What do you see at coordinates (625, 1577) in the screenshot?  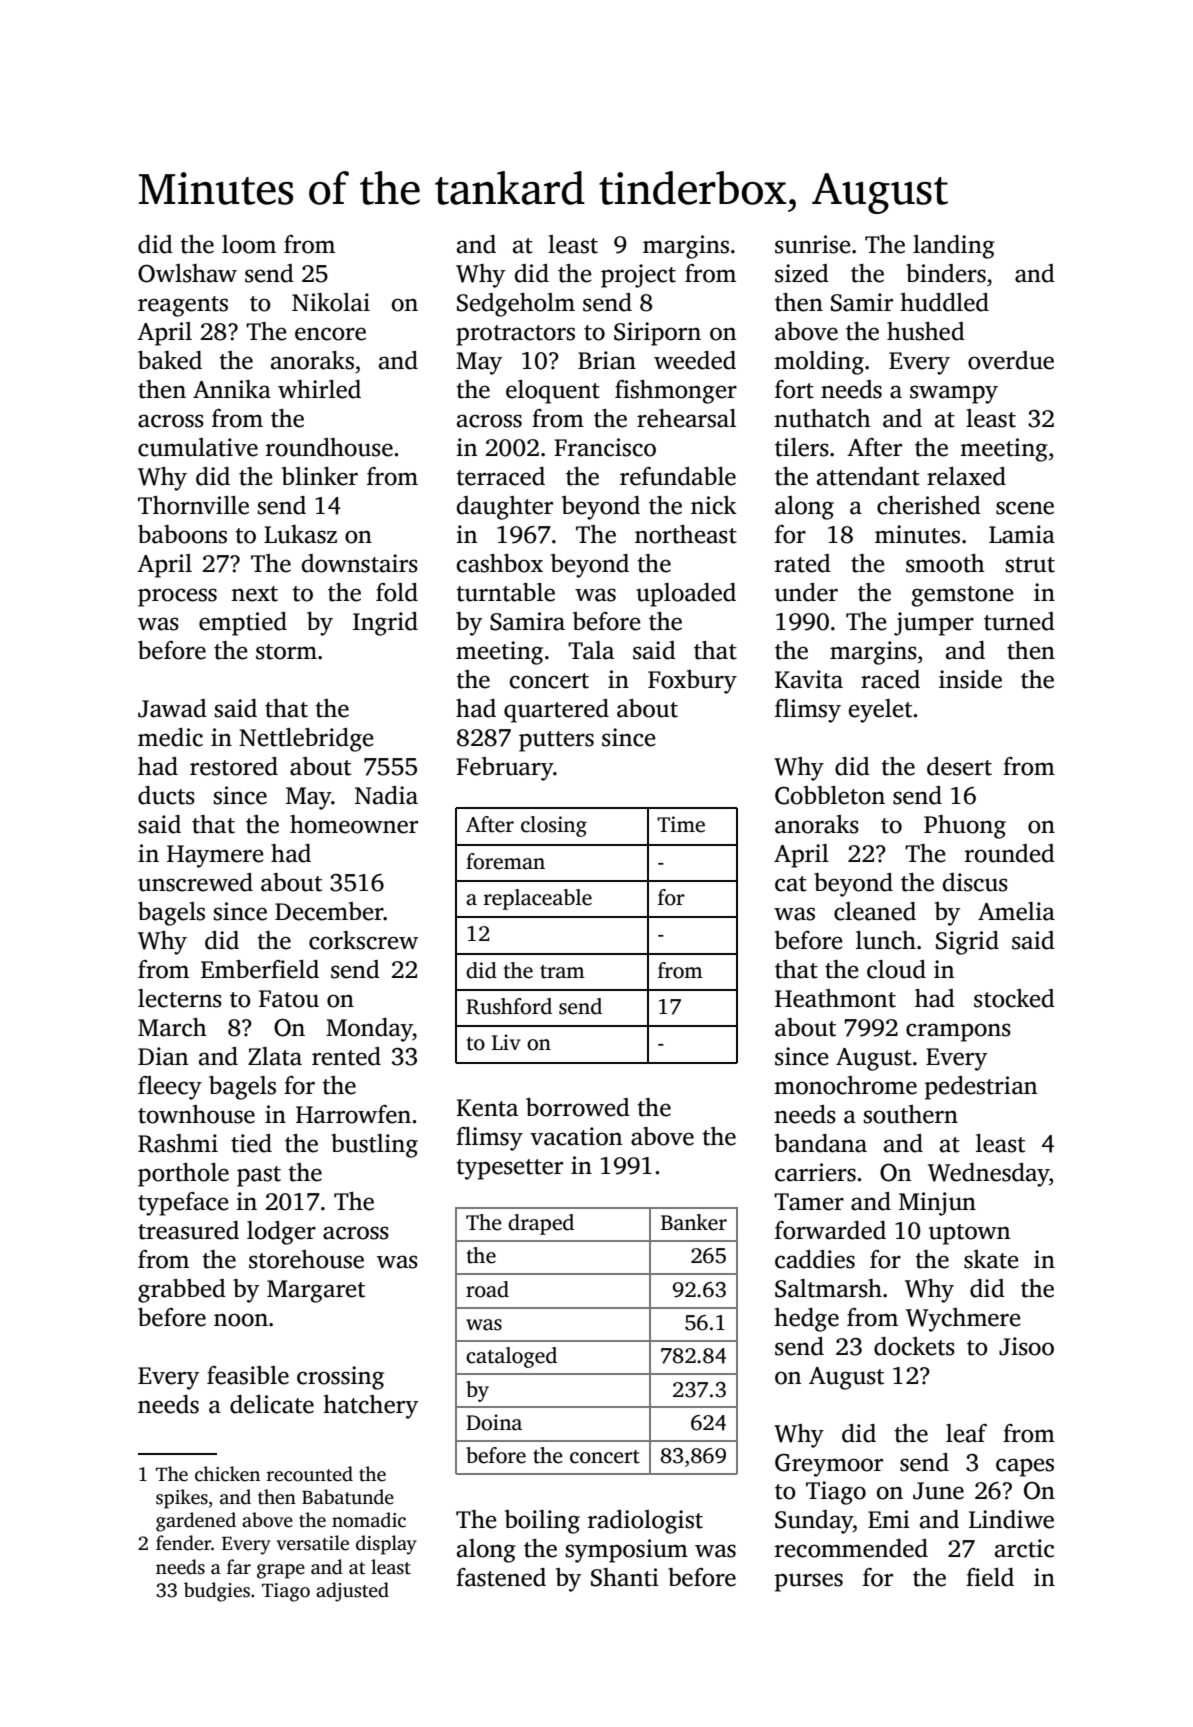 I see `Shanti` at bounding box center [625, 1577].
